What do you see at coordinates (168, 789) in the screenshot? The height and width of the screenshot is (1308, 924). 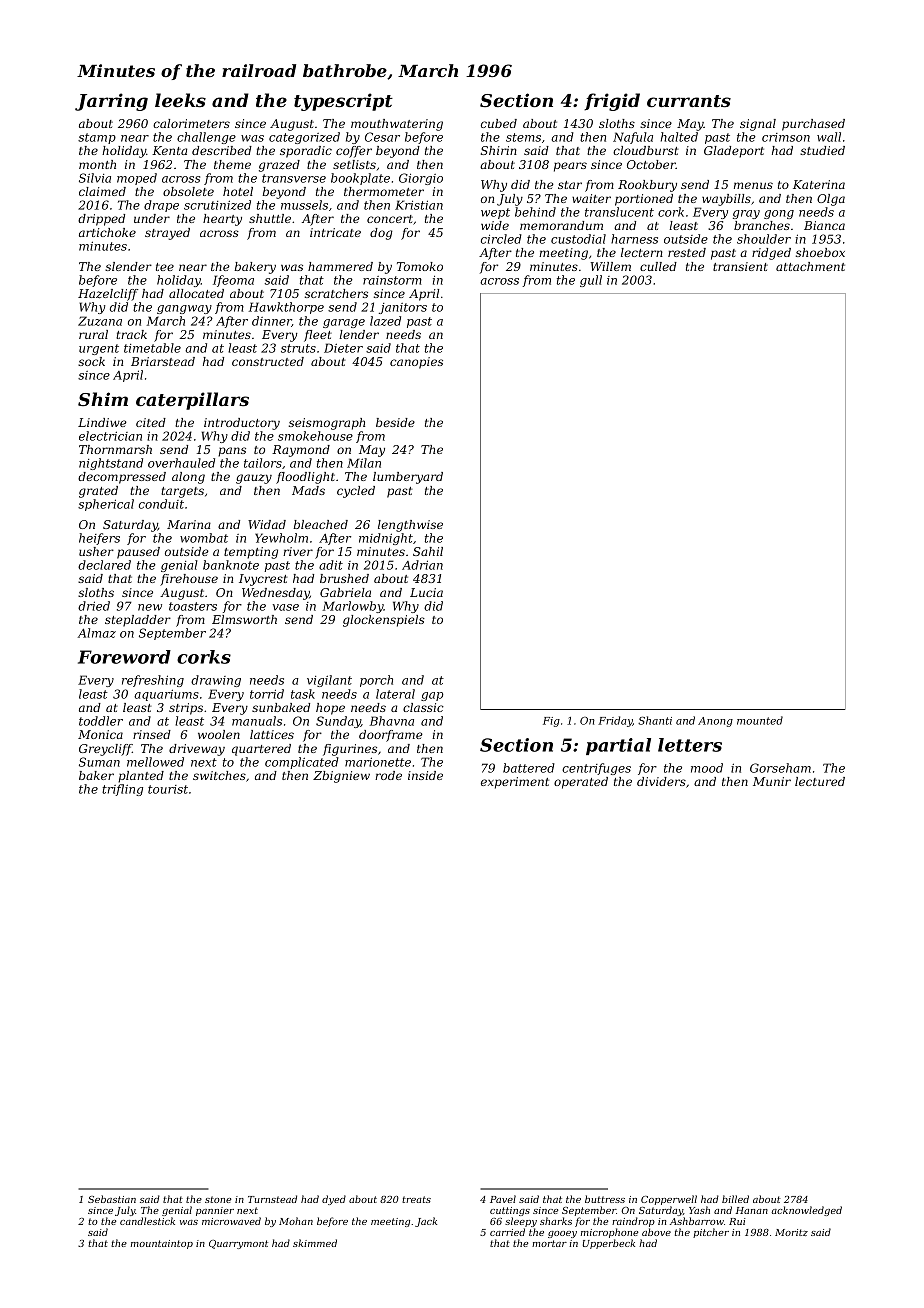 I see `tourist` at bounding box center [168, 789].
